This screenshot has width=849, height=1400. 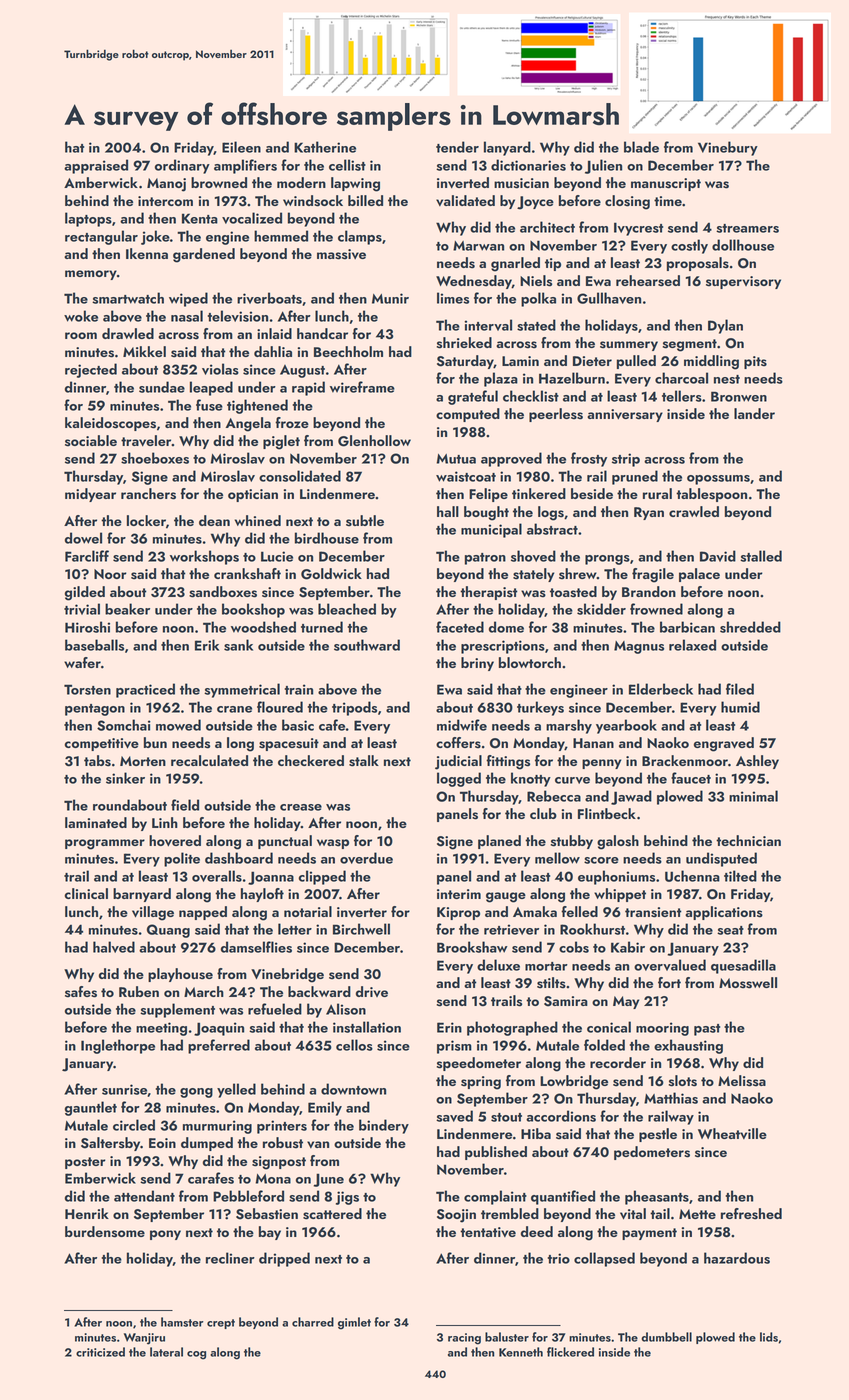 What do you see at coordinates (510, 1213) in the screenshot?
I see `trembled` at bounding box center [510, 1213].
